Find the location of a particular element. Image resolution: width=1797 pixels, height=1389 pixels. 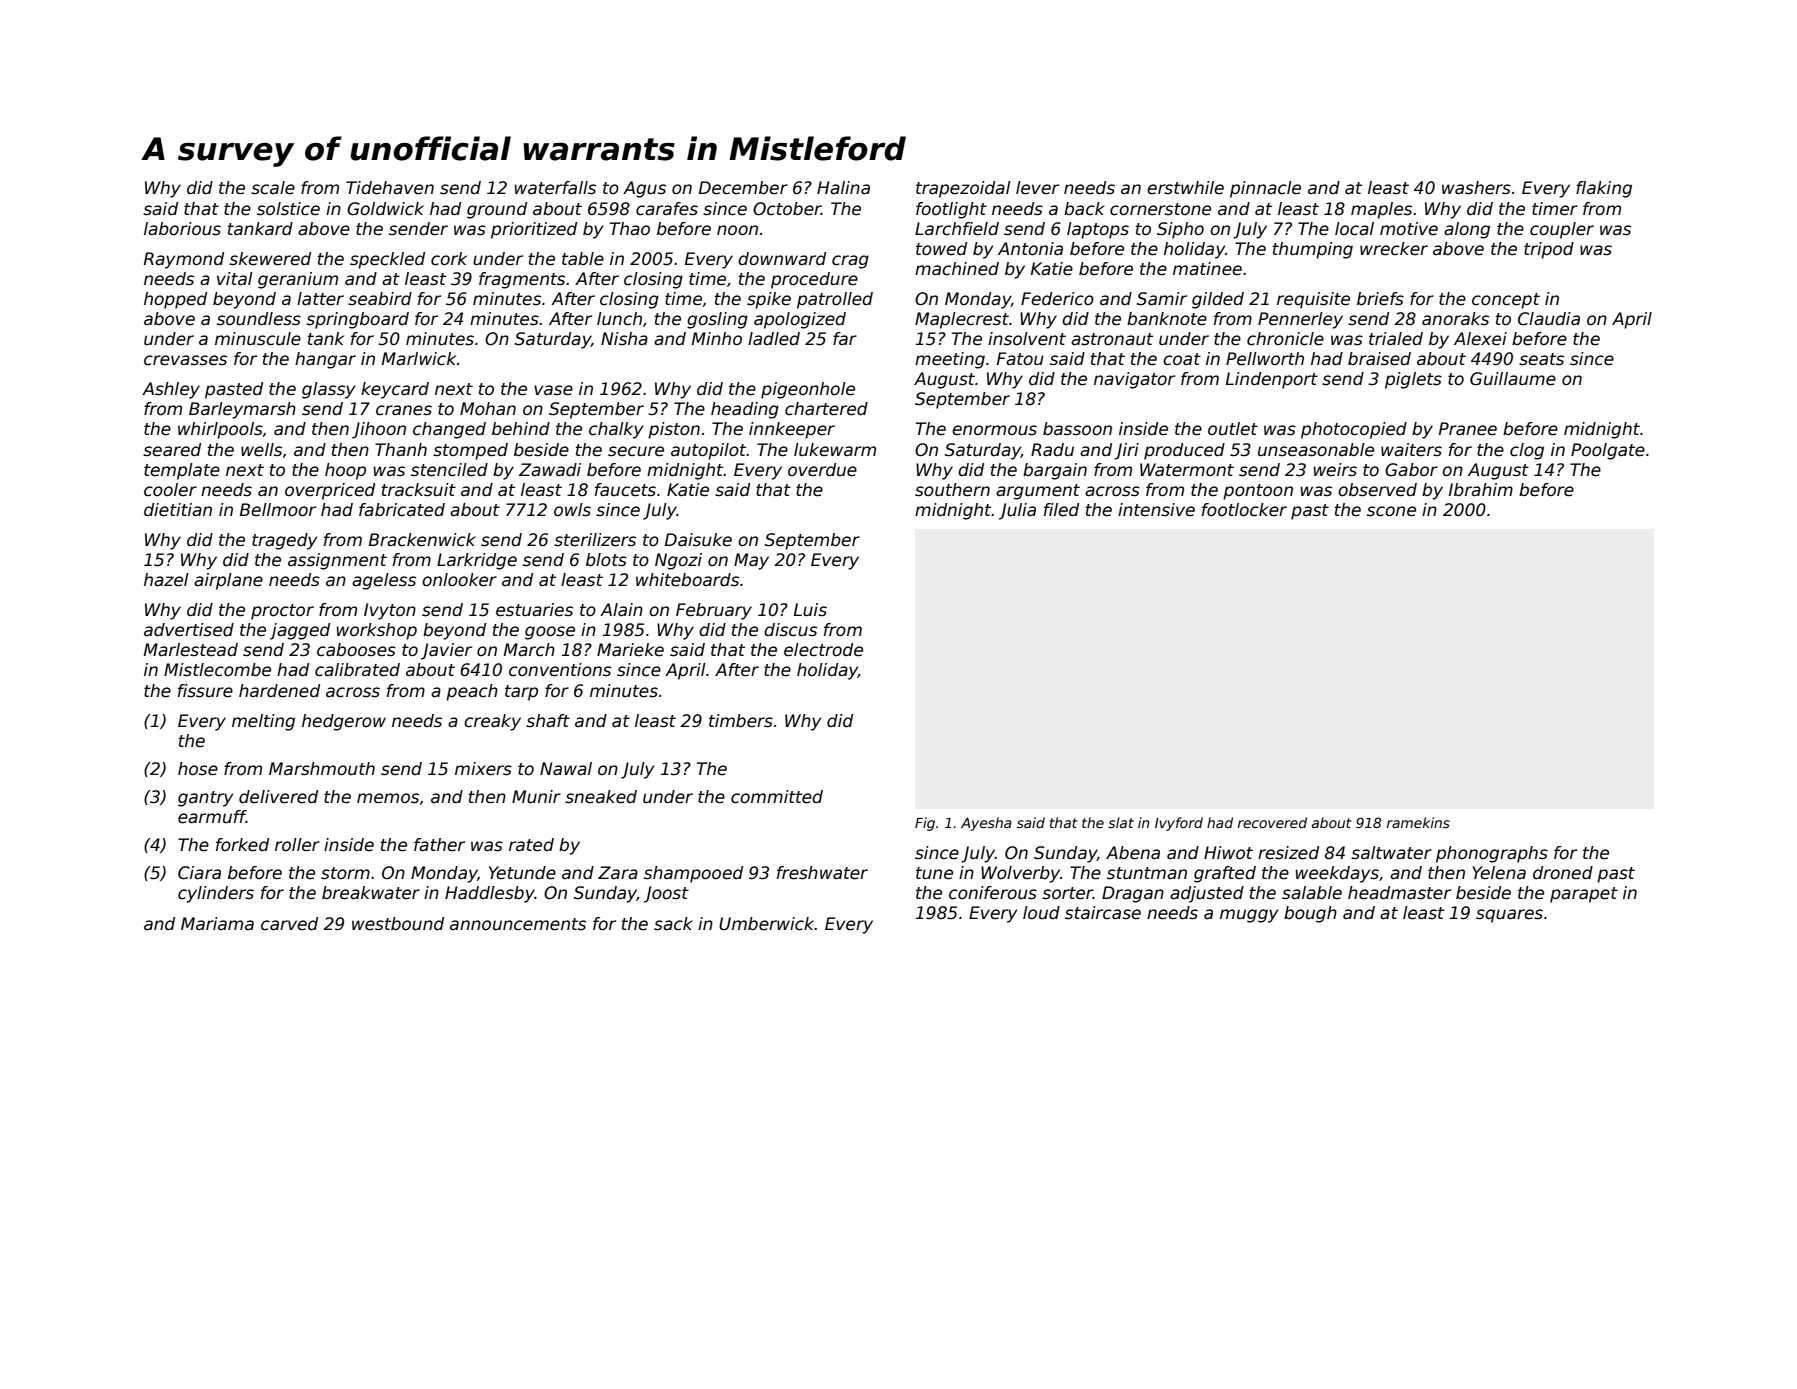

memos is located at coordinates (388, 798).
